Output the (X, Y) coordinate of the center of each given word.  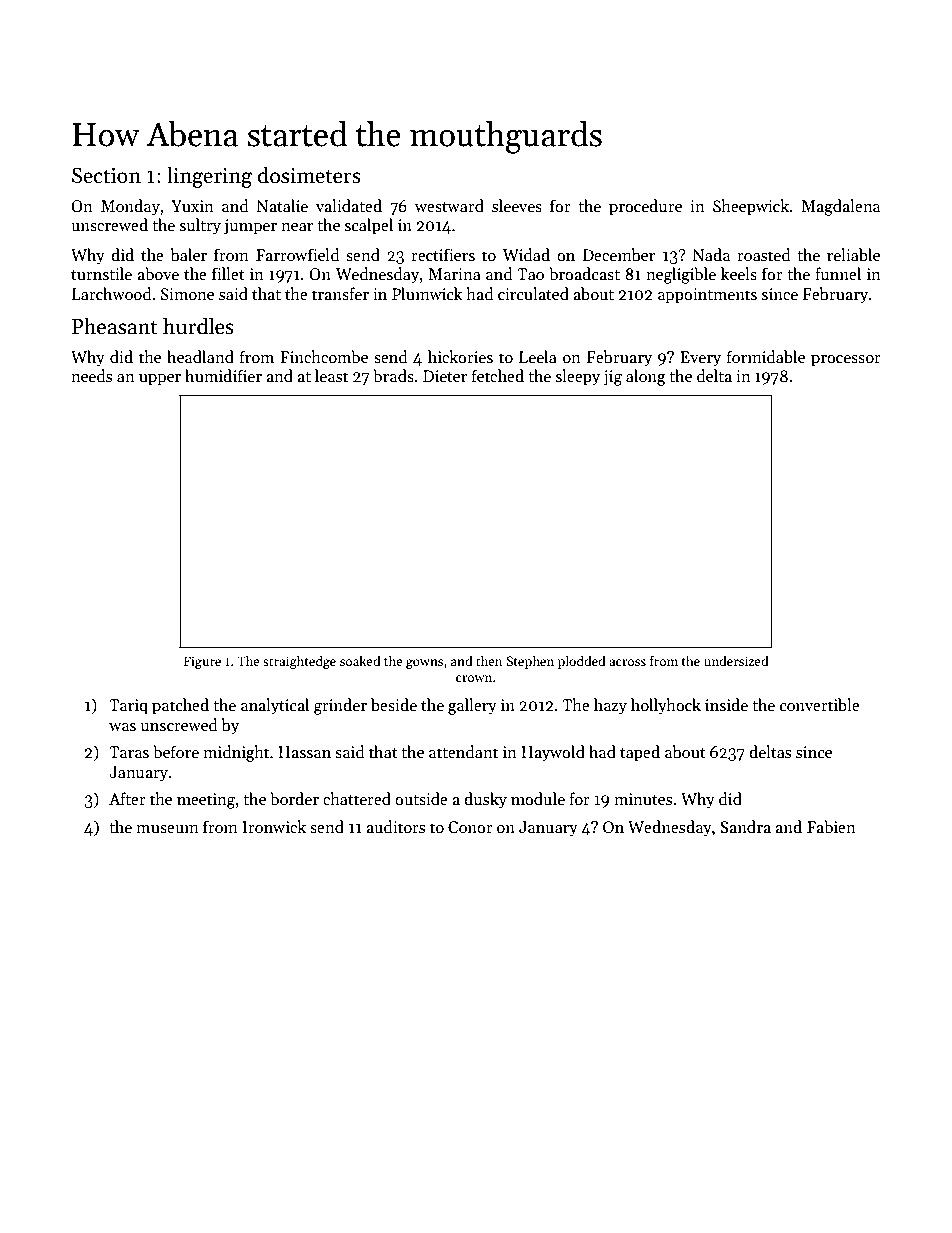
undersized (736, 660)
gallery (472, 706)
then (489, 660)
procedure (645, 207)
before (176, 751)
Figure (202, 662)
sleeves (517, 206)
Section (106, 175)
